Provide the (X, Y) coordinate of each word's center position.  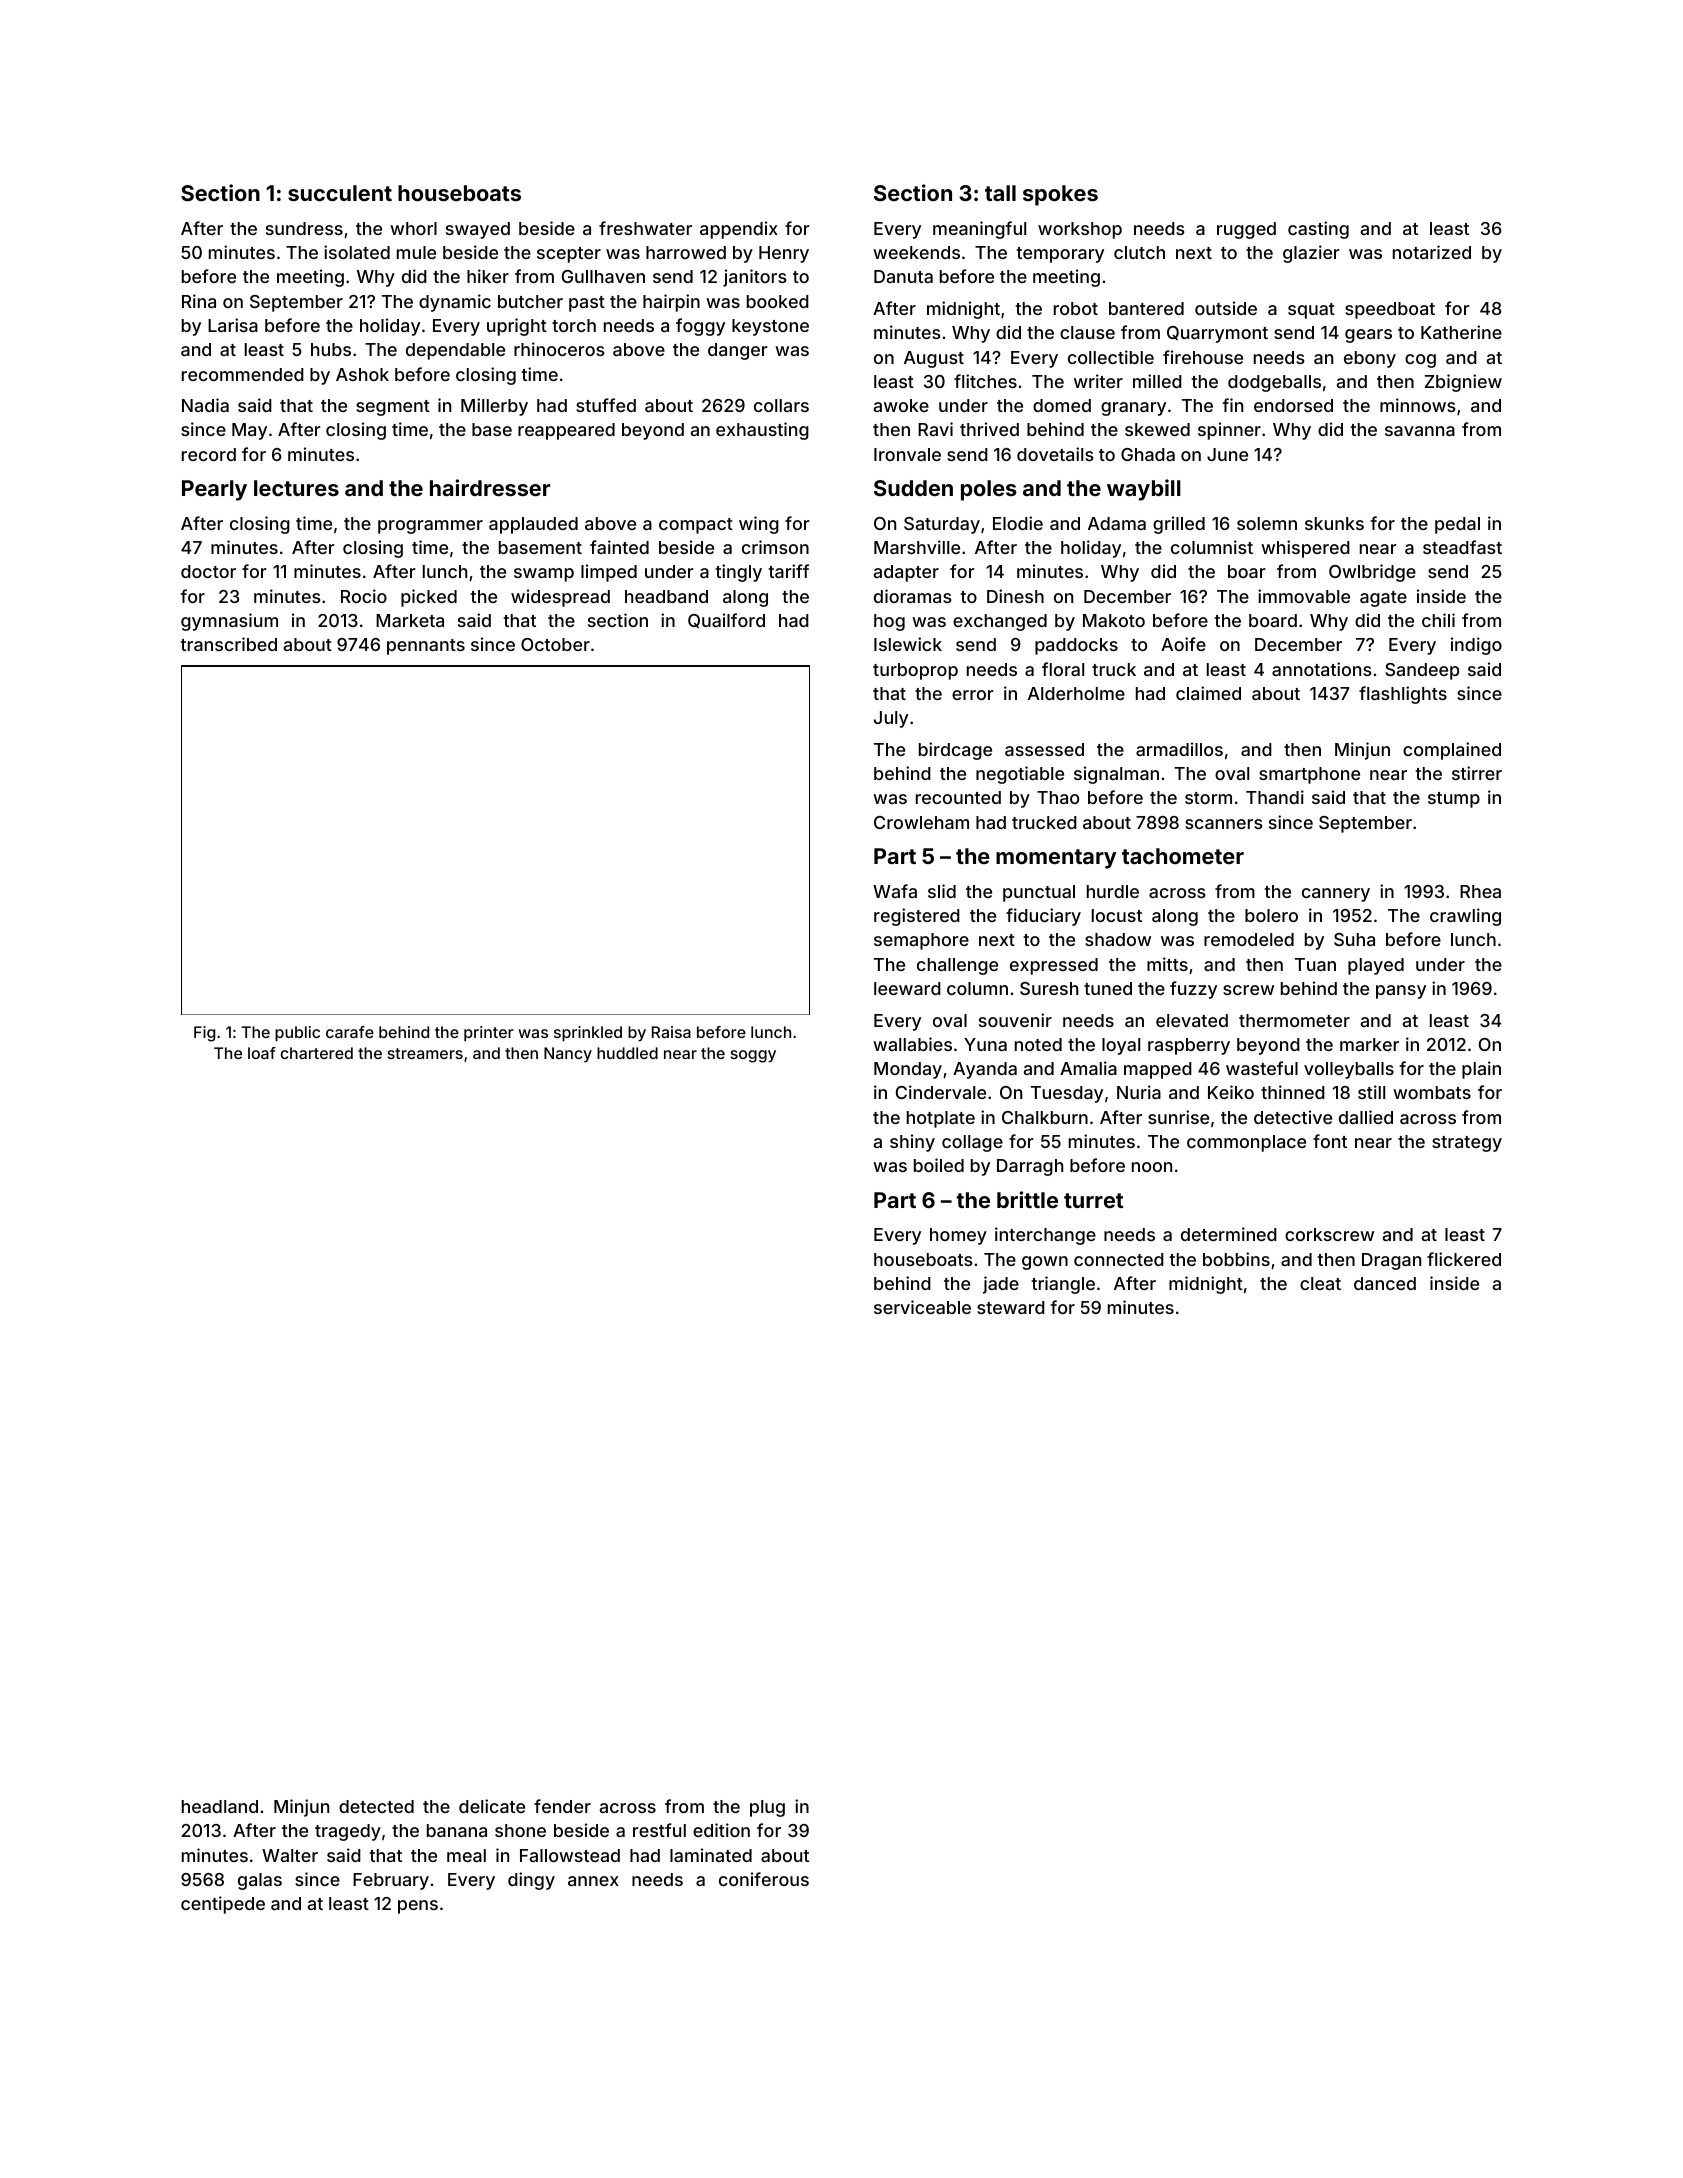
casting (1318, 230)
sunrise (1178, 1117)
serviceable (922, 1307)
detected (376, 1806)
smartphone (1309, 775)
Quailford (726, 620)
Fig (204, 1034)
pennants (426, 647)
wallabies (912, 1044)
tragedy (348, 1832)
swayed (478, 230)
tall (1000, 193)
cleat (1320, 1283)
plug (767, 1808)
